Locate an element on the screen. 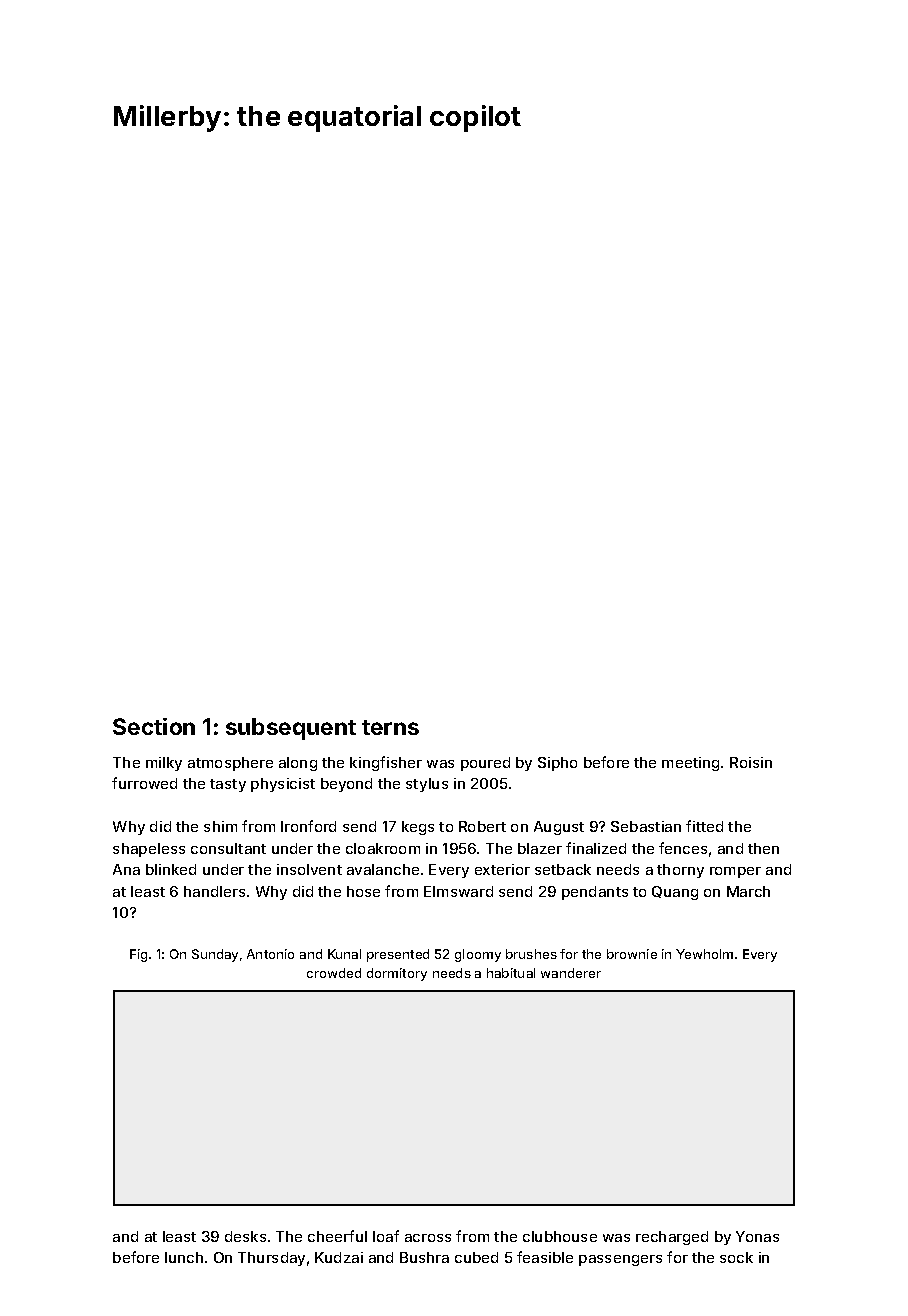 The height and width of the screenshot is (1316, 908). Yewholm is located at coordinates (704, 954).
